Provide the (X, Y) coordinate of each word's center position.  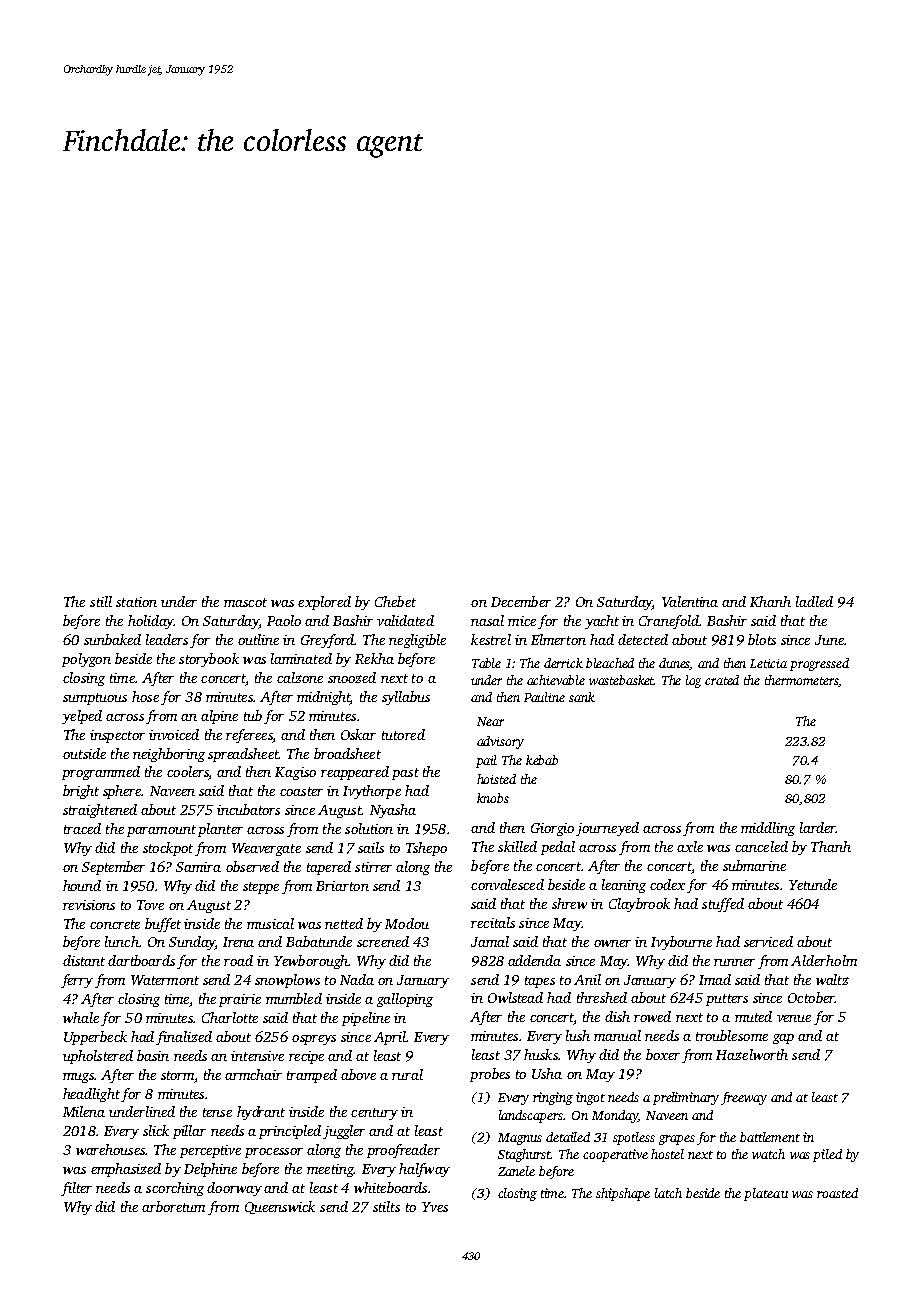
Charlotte (230, 1017)
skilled (517, 846)
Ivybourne (681, 943)
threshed (602, 997)
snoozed (352, 677)
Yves (435, 1207)
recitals (493, 922)
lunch (122, 941)
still (101, 601)
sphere (122, 792)
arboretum (173, 1206)
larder (818, 827)
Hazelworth (752, 1054)
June (829, 640)
